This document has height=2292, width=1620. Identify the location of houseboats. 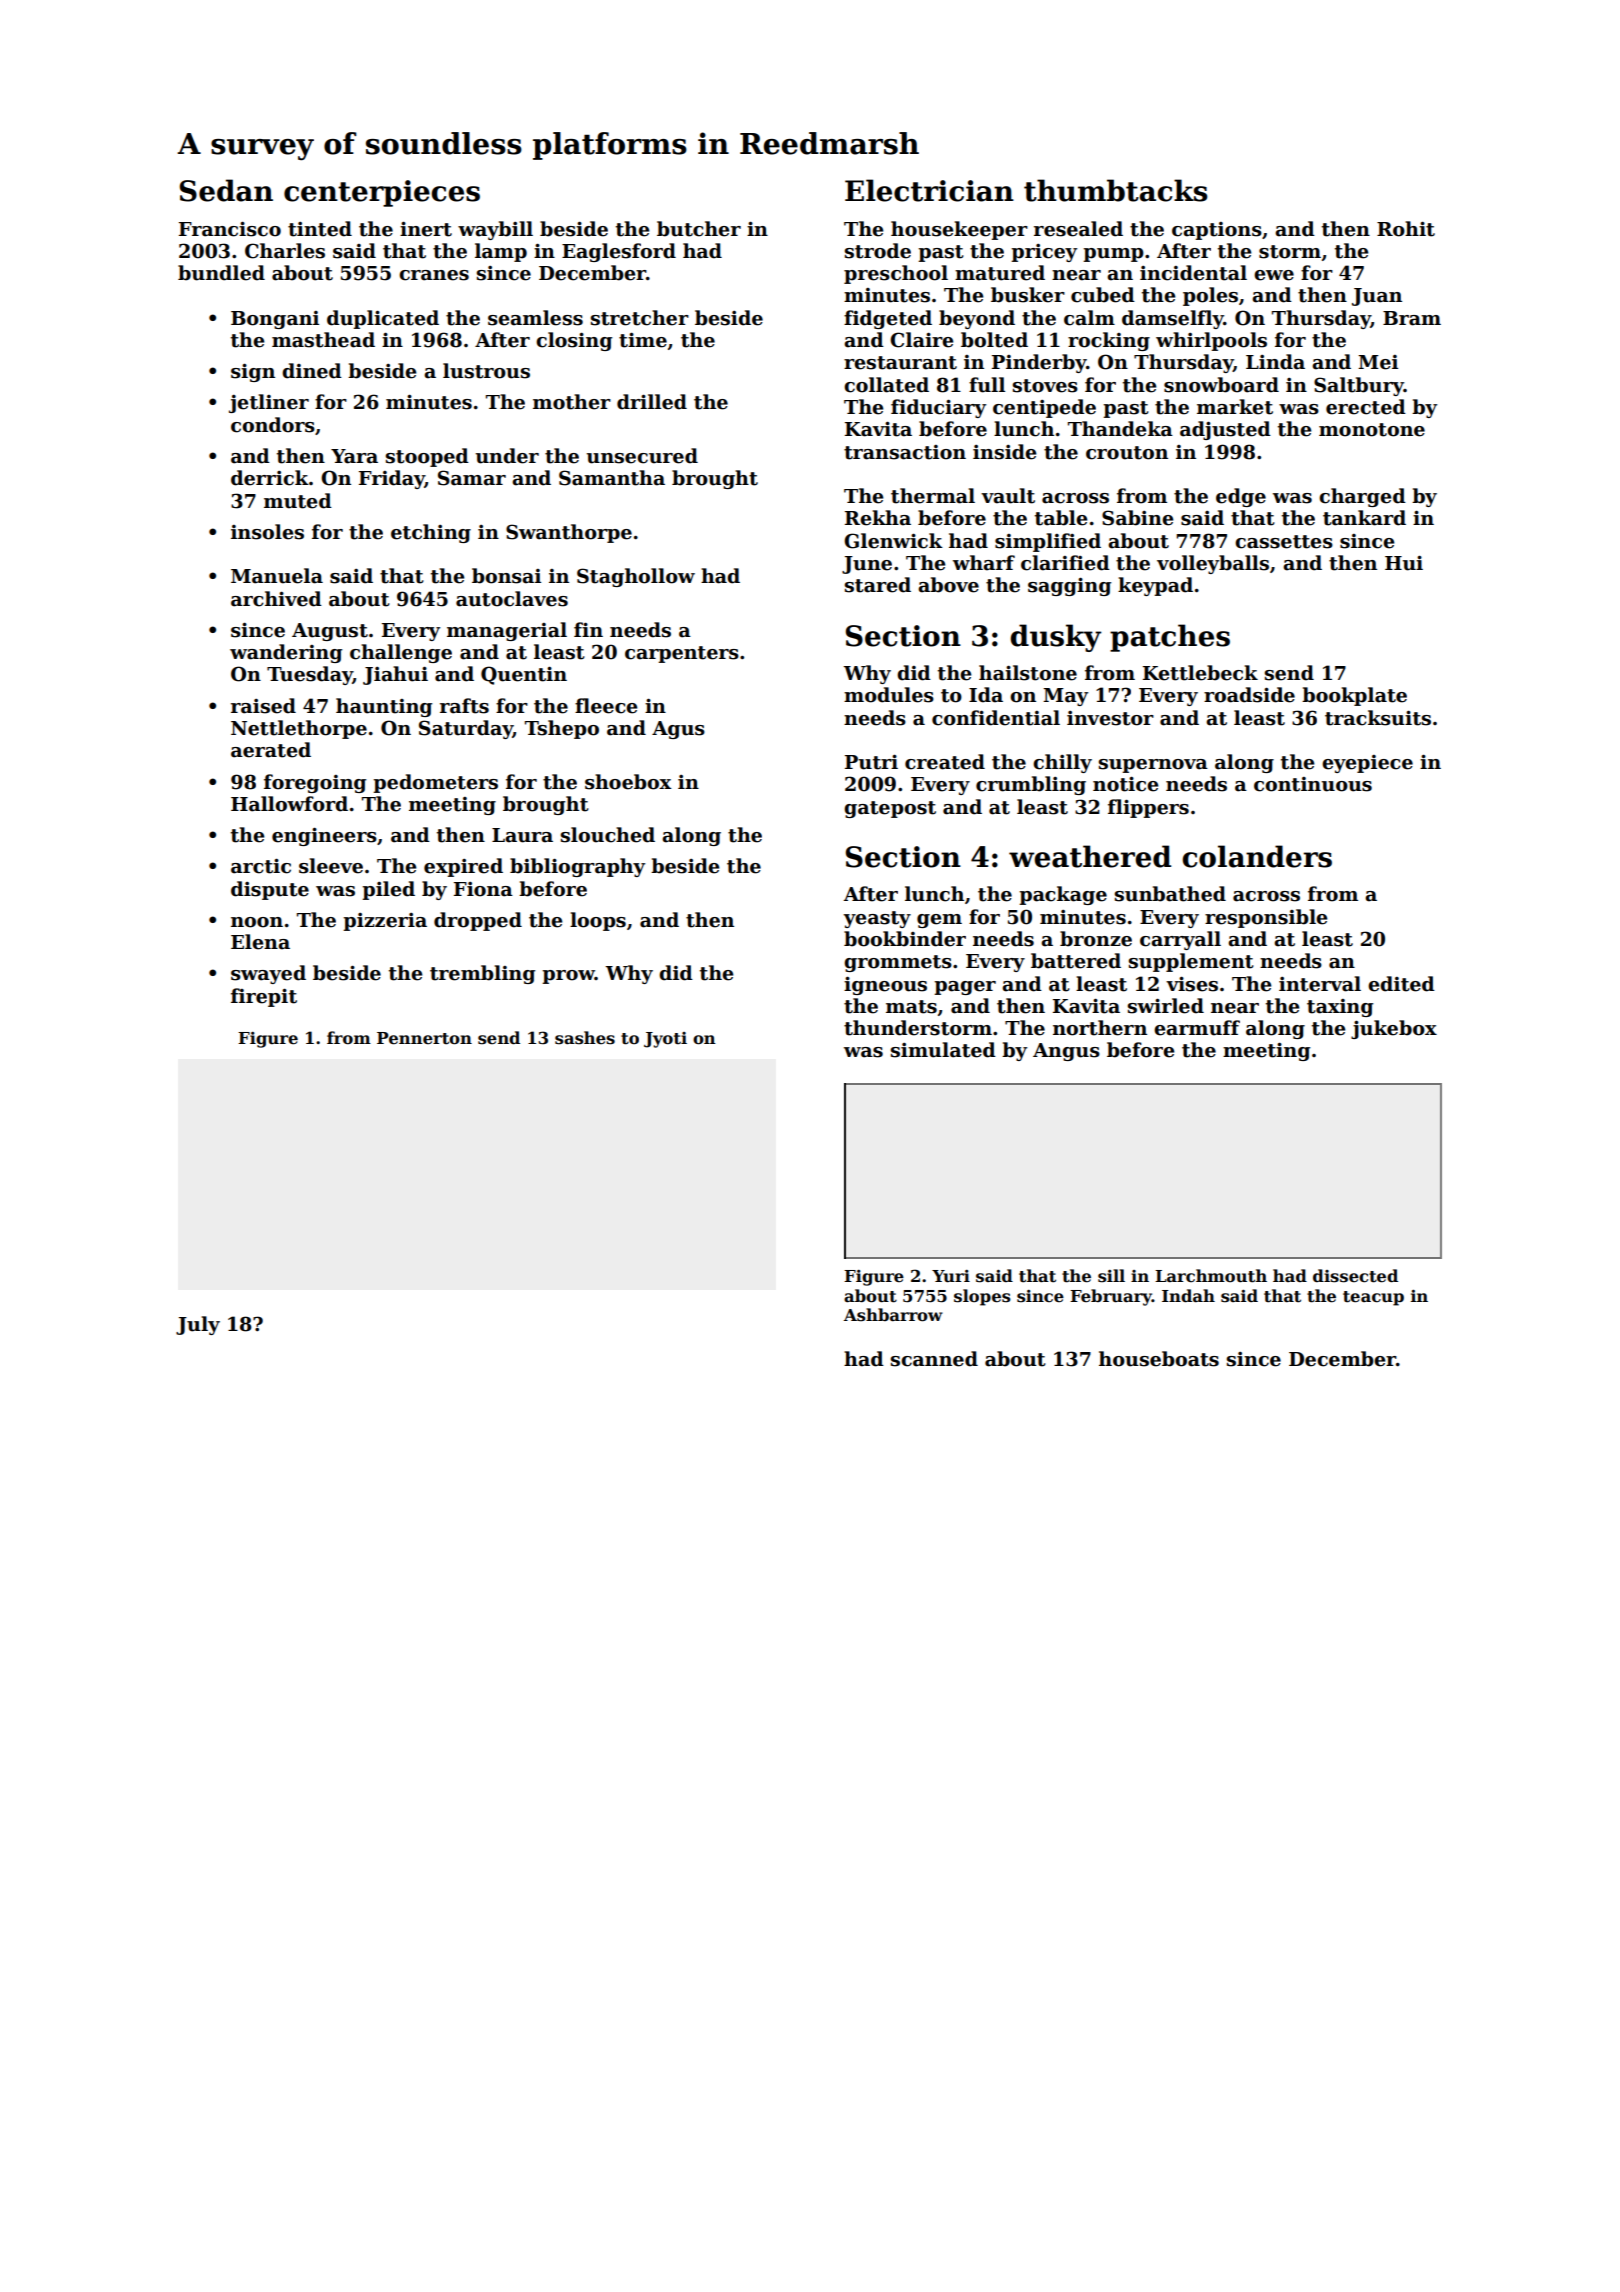
(1159, 1359).
